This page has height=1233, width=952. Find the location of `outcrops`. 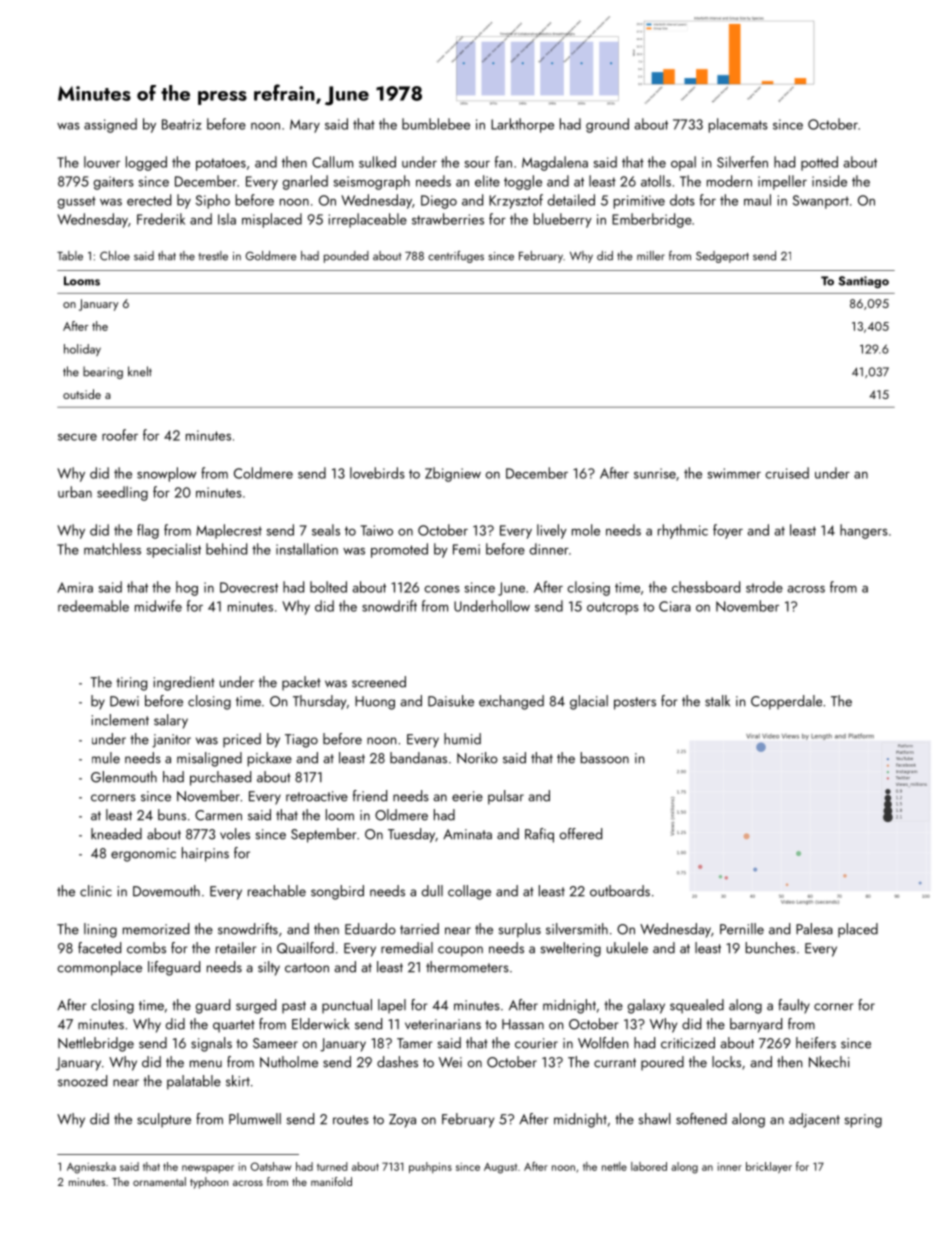

outcrops is located at coordinates (613, 608).
